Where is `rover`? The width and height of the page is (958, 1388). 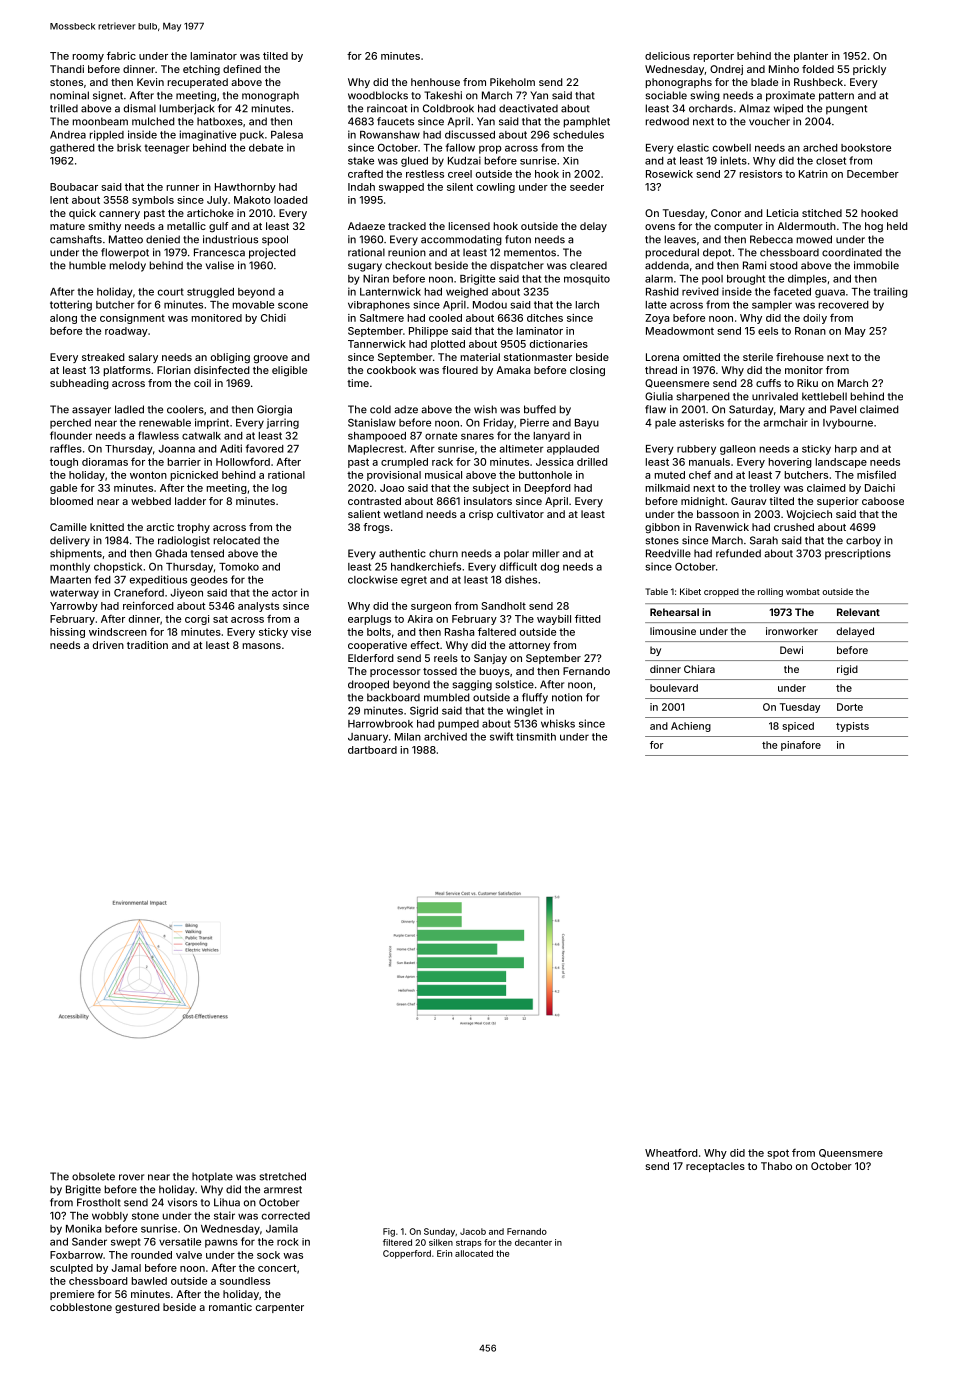
rover is located at coordinates (131, 1177).
